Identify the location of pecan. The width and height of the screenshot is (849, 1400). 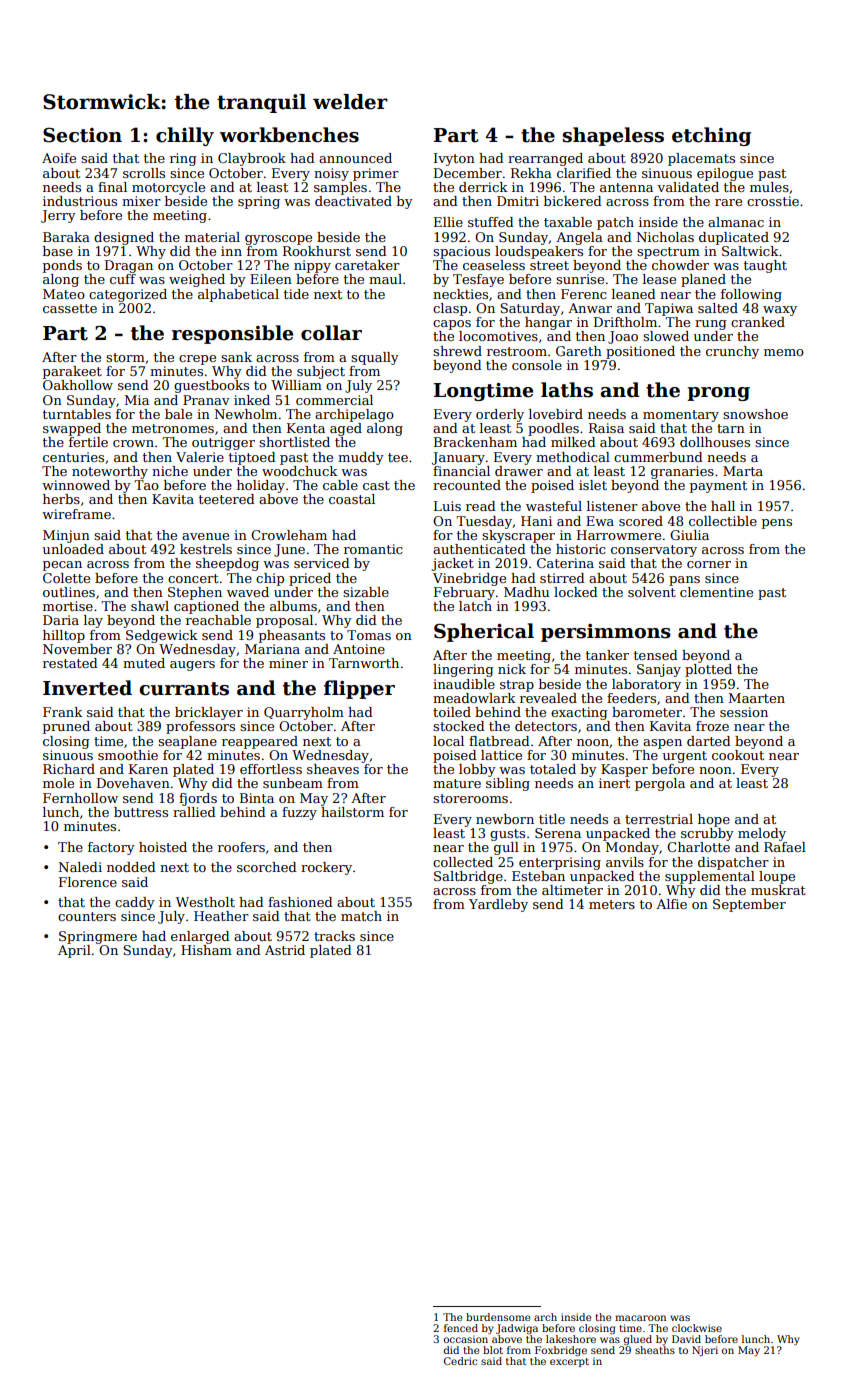
(62, 566).
